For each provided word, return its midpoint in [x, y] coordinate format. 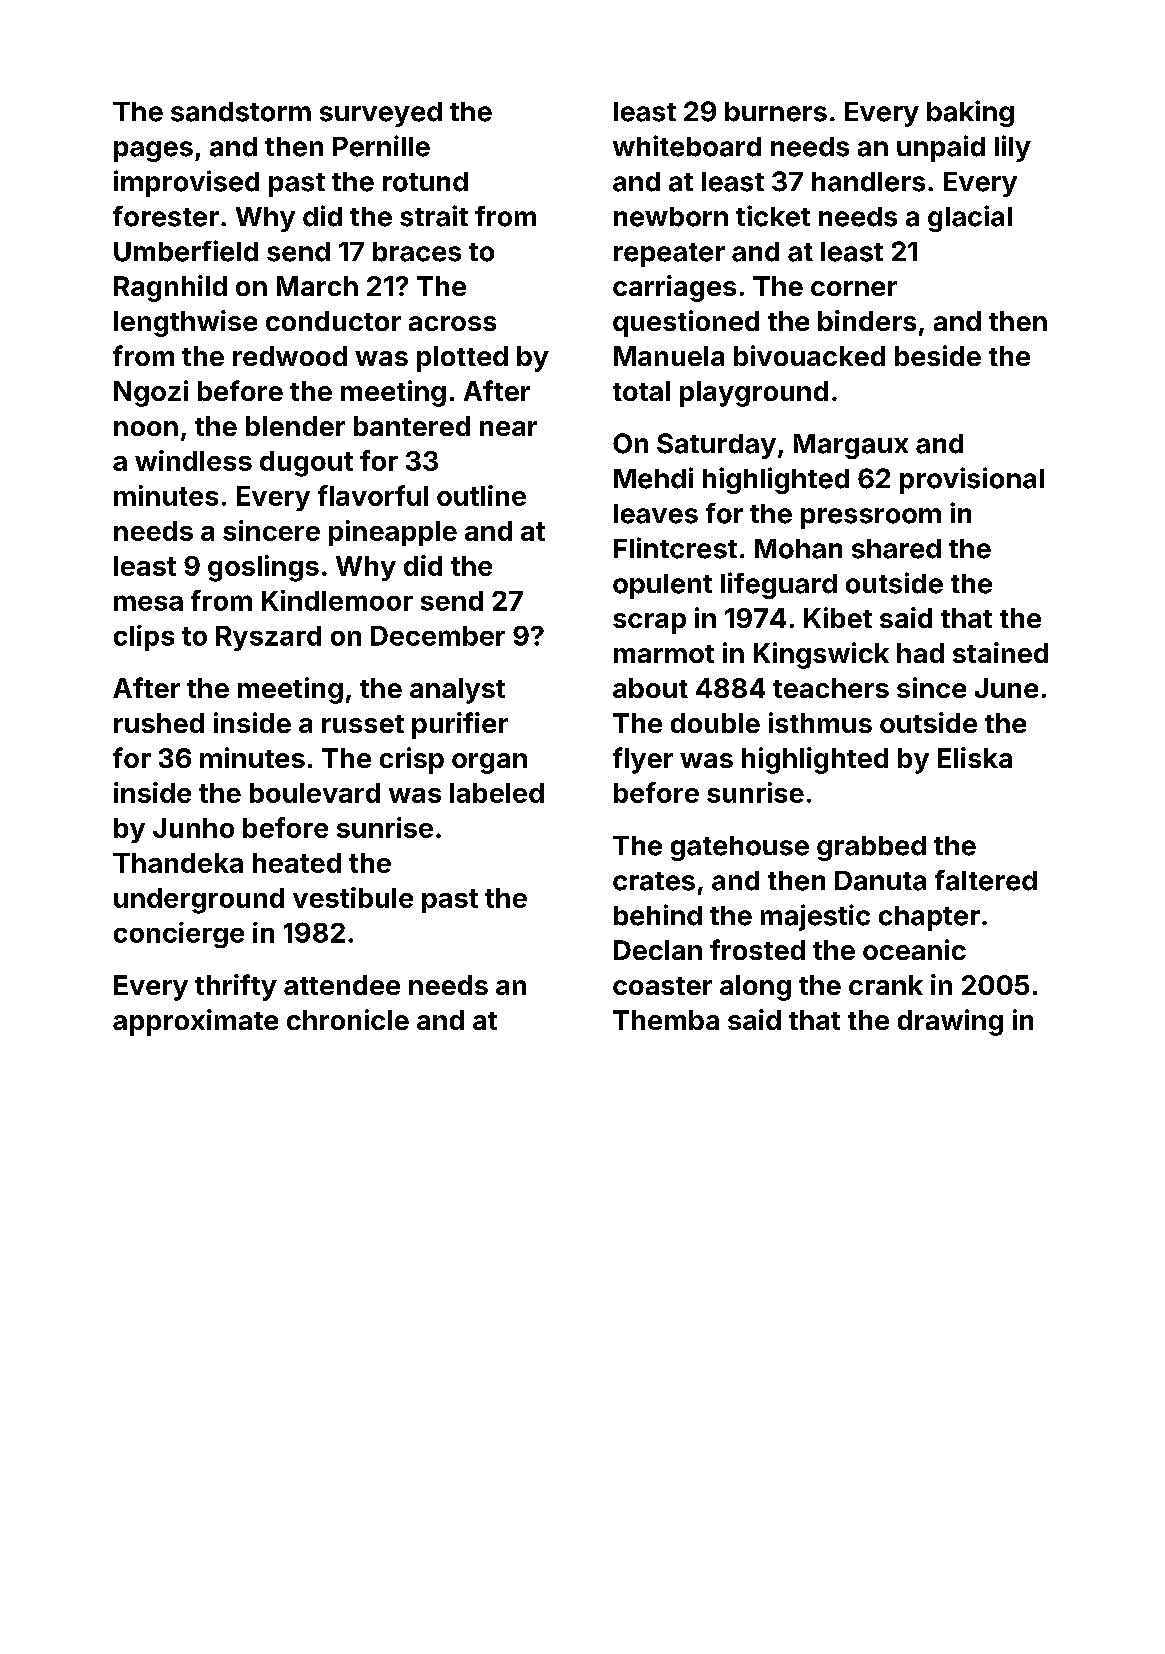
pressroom [871, 518]
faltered [986, 880]
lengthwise [185, 323]
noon [146, 428]
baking [970, 113]
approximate [195, 1022]
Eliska [975, 757]
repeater [669, 255]
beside [938, 355]
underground [199, 901]
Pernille [381, 146]
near [508, 428]
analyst [457, 691]
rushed [159, 723]
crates [654, 881]
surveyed [381, 114]
